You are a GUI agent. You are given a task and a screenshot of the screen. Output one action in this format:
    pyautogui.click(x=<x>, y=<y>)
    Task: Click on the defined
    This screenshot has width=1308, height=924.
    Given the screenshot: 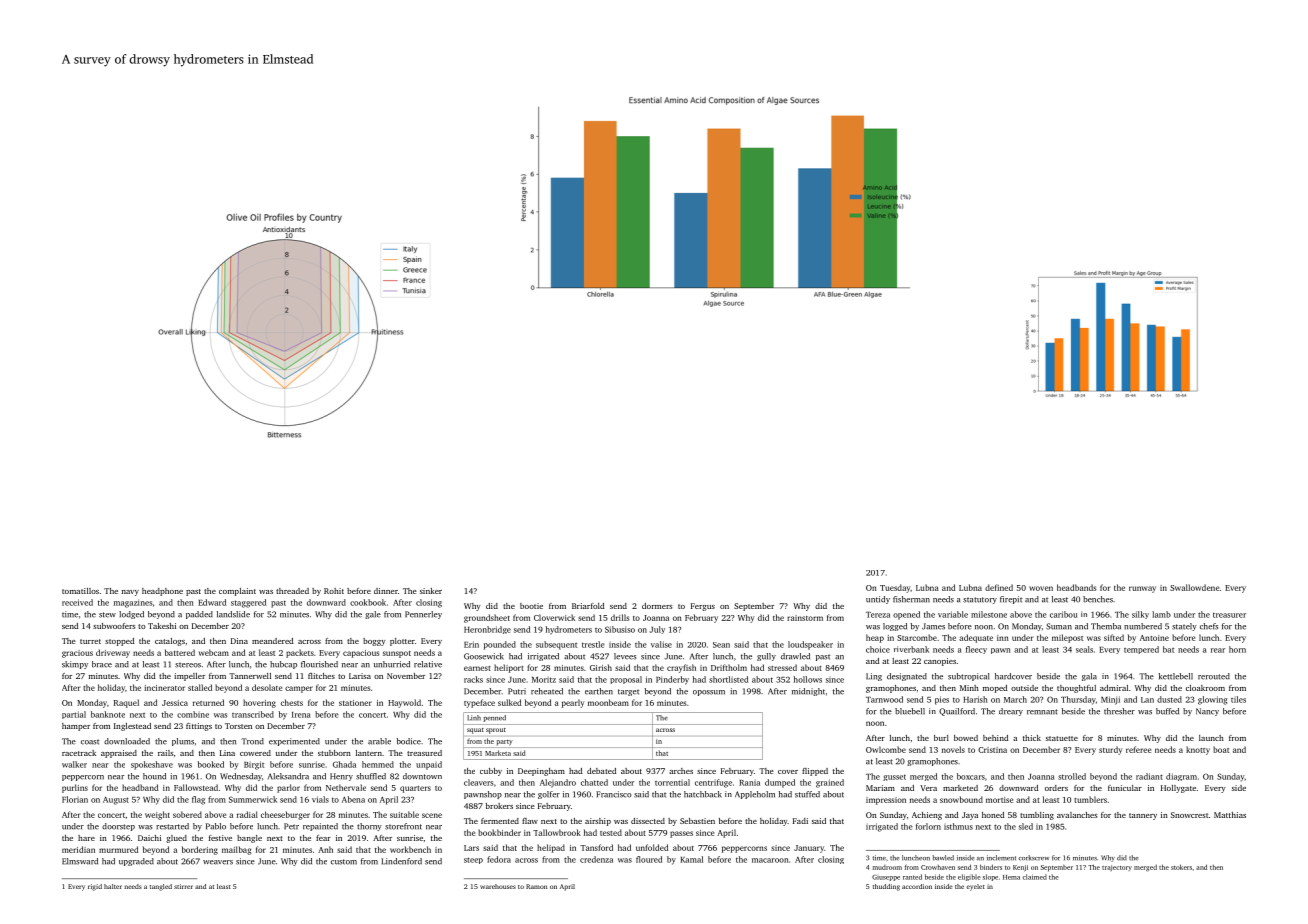 What is the action you would take?
    pyautogui.click(x=999, y=587)
